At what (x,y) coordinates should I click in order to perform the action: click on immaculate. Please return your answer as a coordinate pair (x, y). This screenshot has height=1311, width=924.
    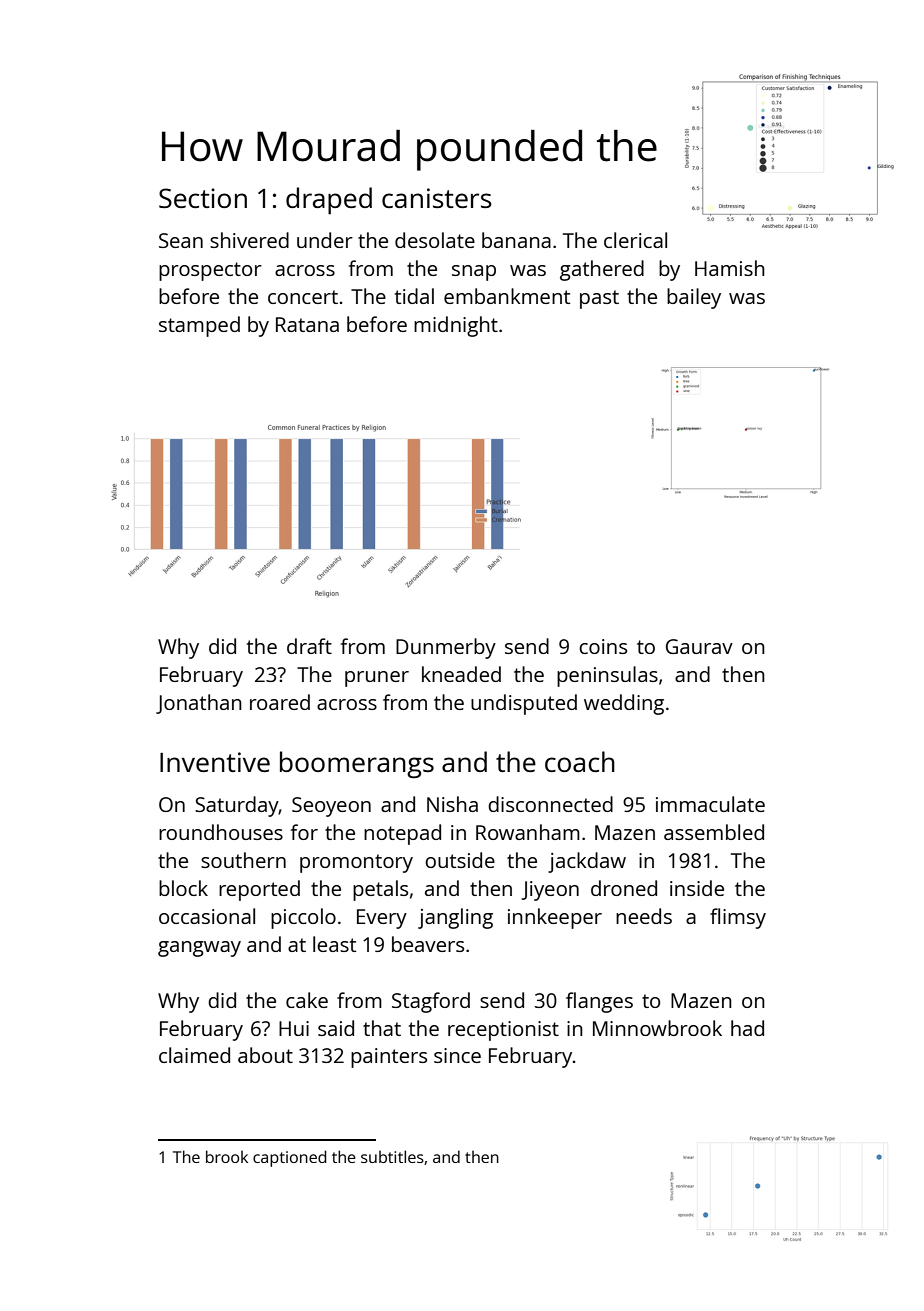
    Looking at the image, I should click on (710, 804).
